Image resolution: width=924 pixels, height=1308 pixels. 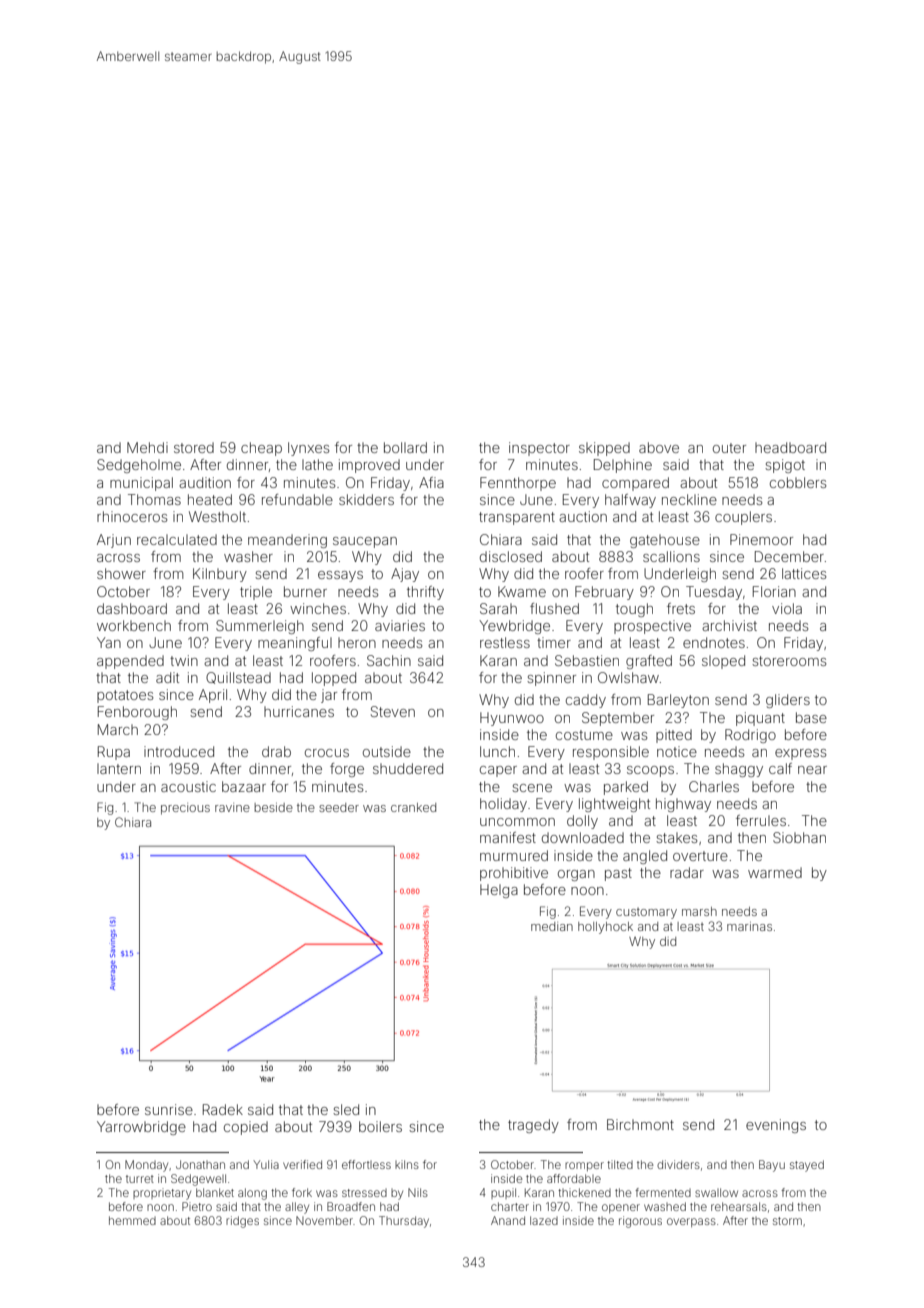 What do you see at coordinates (405, 447) in the document?
I see `bollard` at bounding box center [405, 447].
